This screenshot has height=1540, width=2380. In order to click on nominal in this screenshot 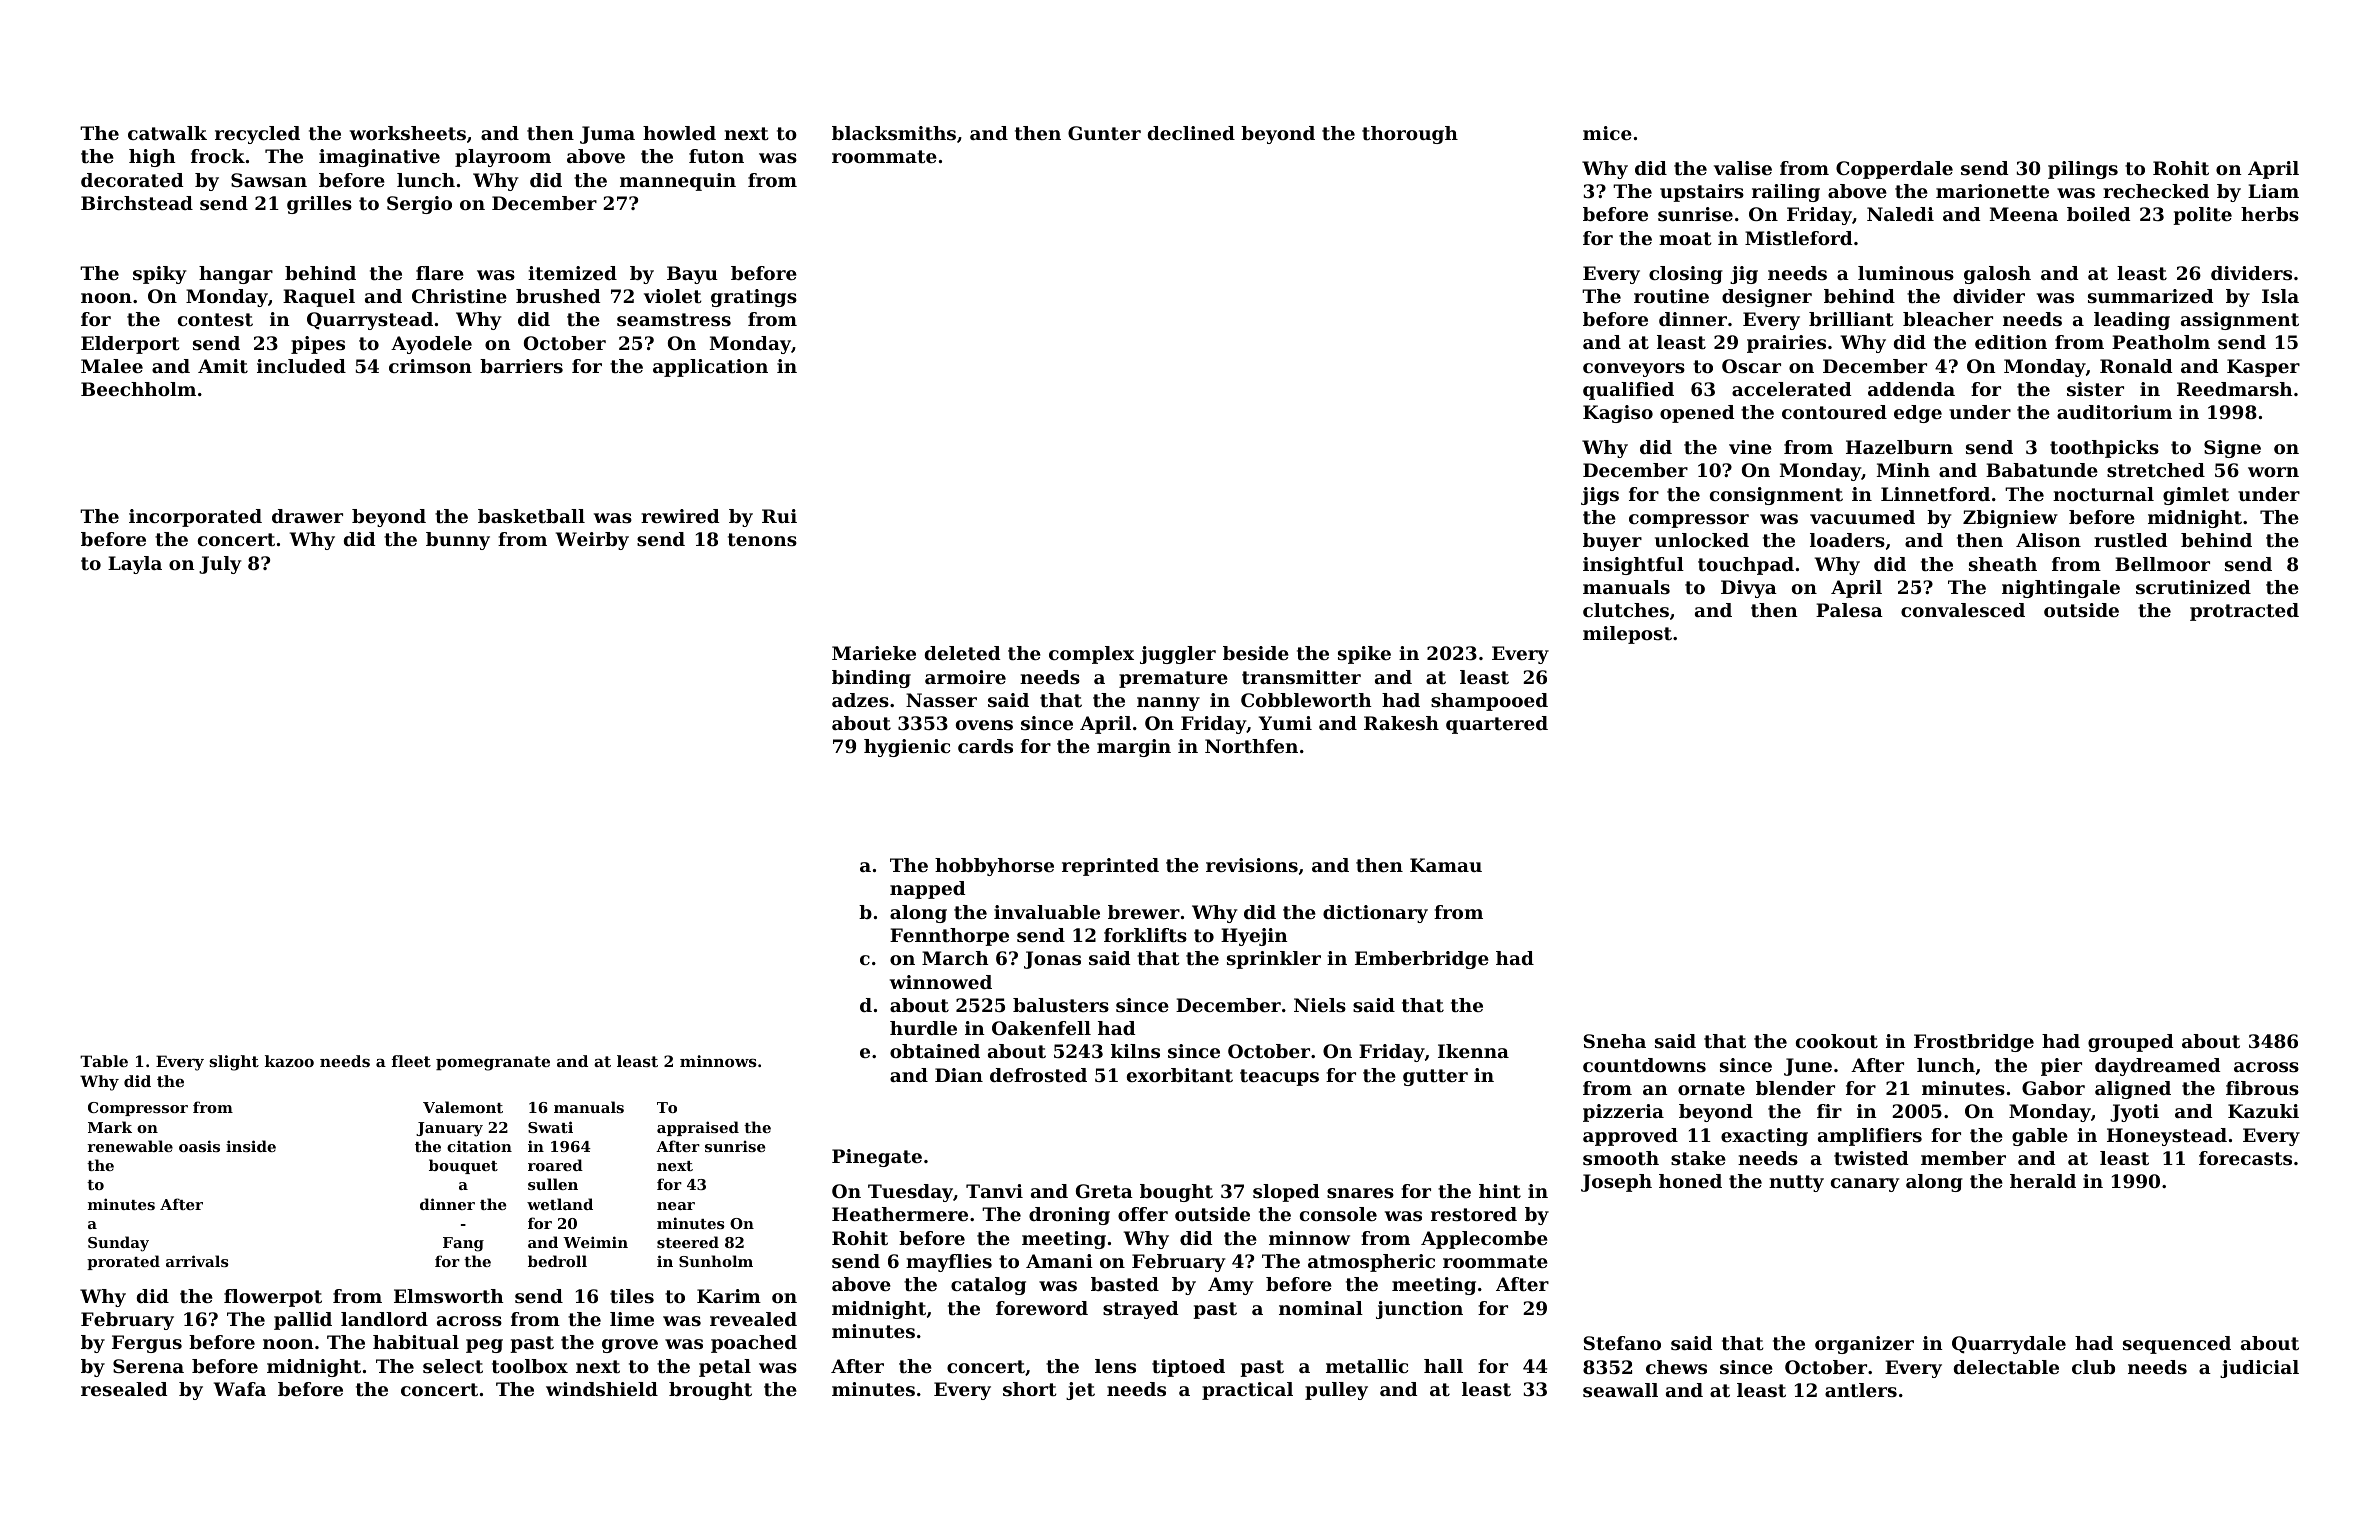, I will do `click(1321, 1308)`.
